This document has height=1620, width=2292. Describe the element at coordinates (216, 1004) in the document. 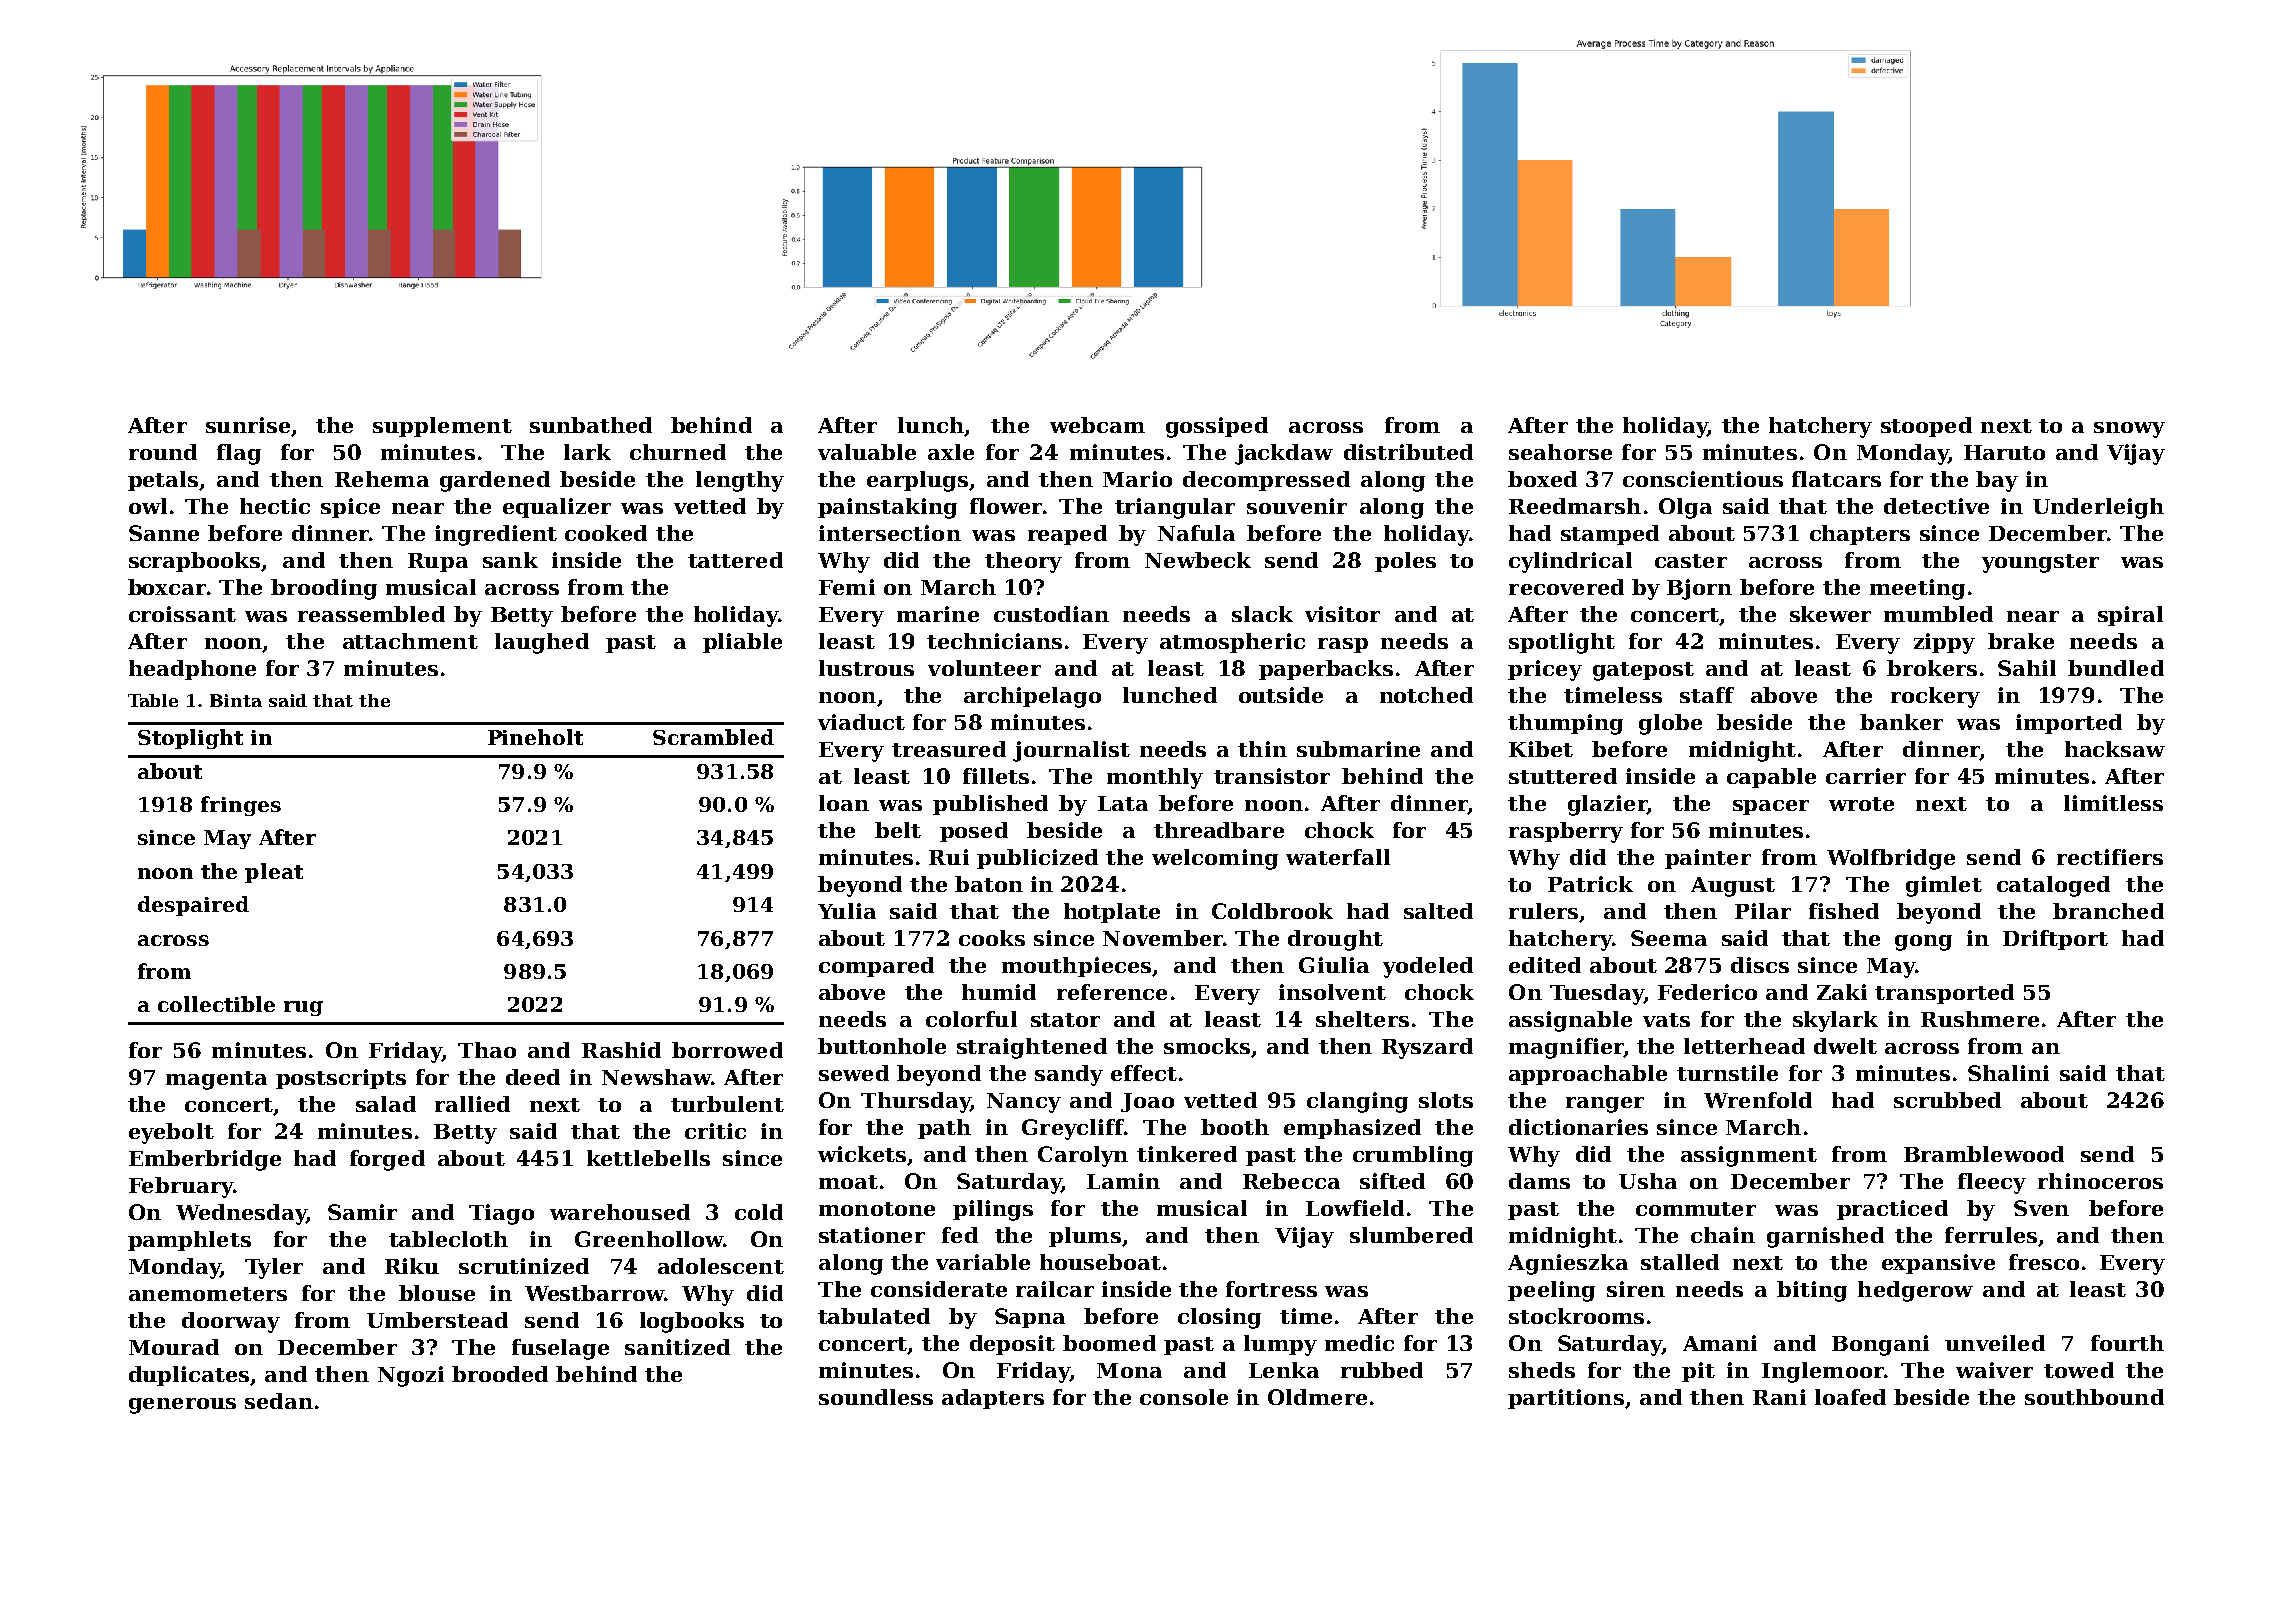

I see `collectible` at that location.
